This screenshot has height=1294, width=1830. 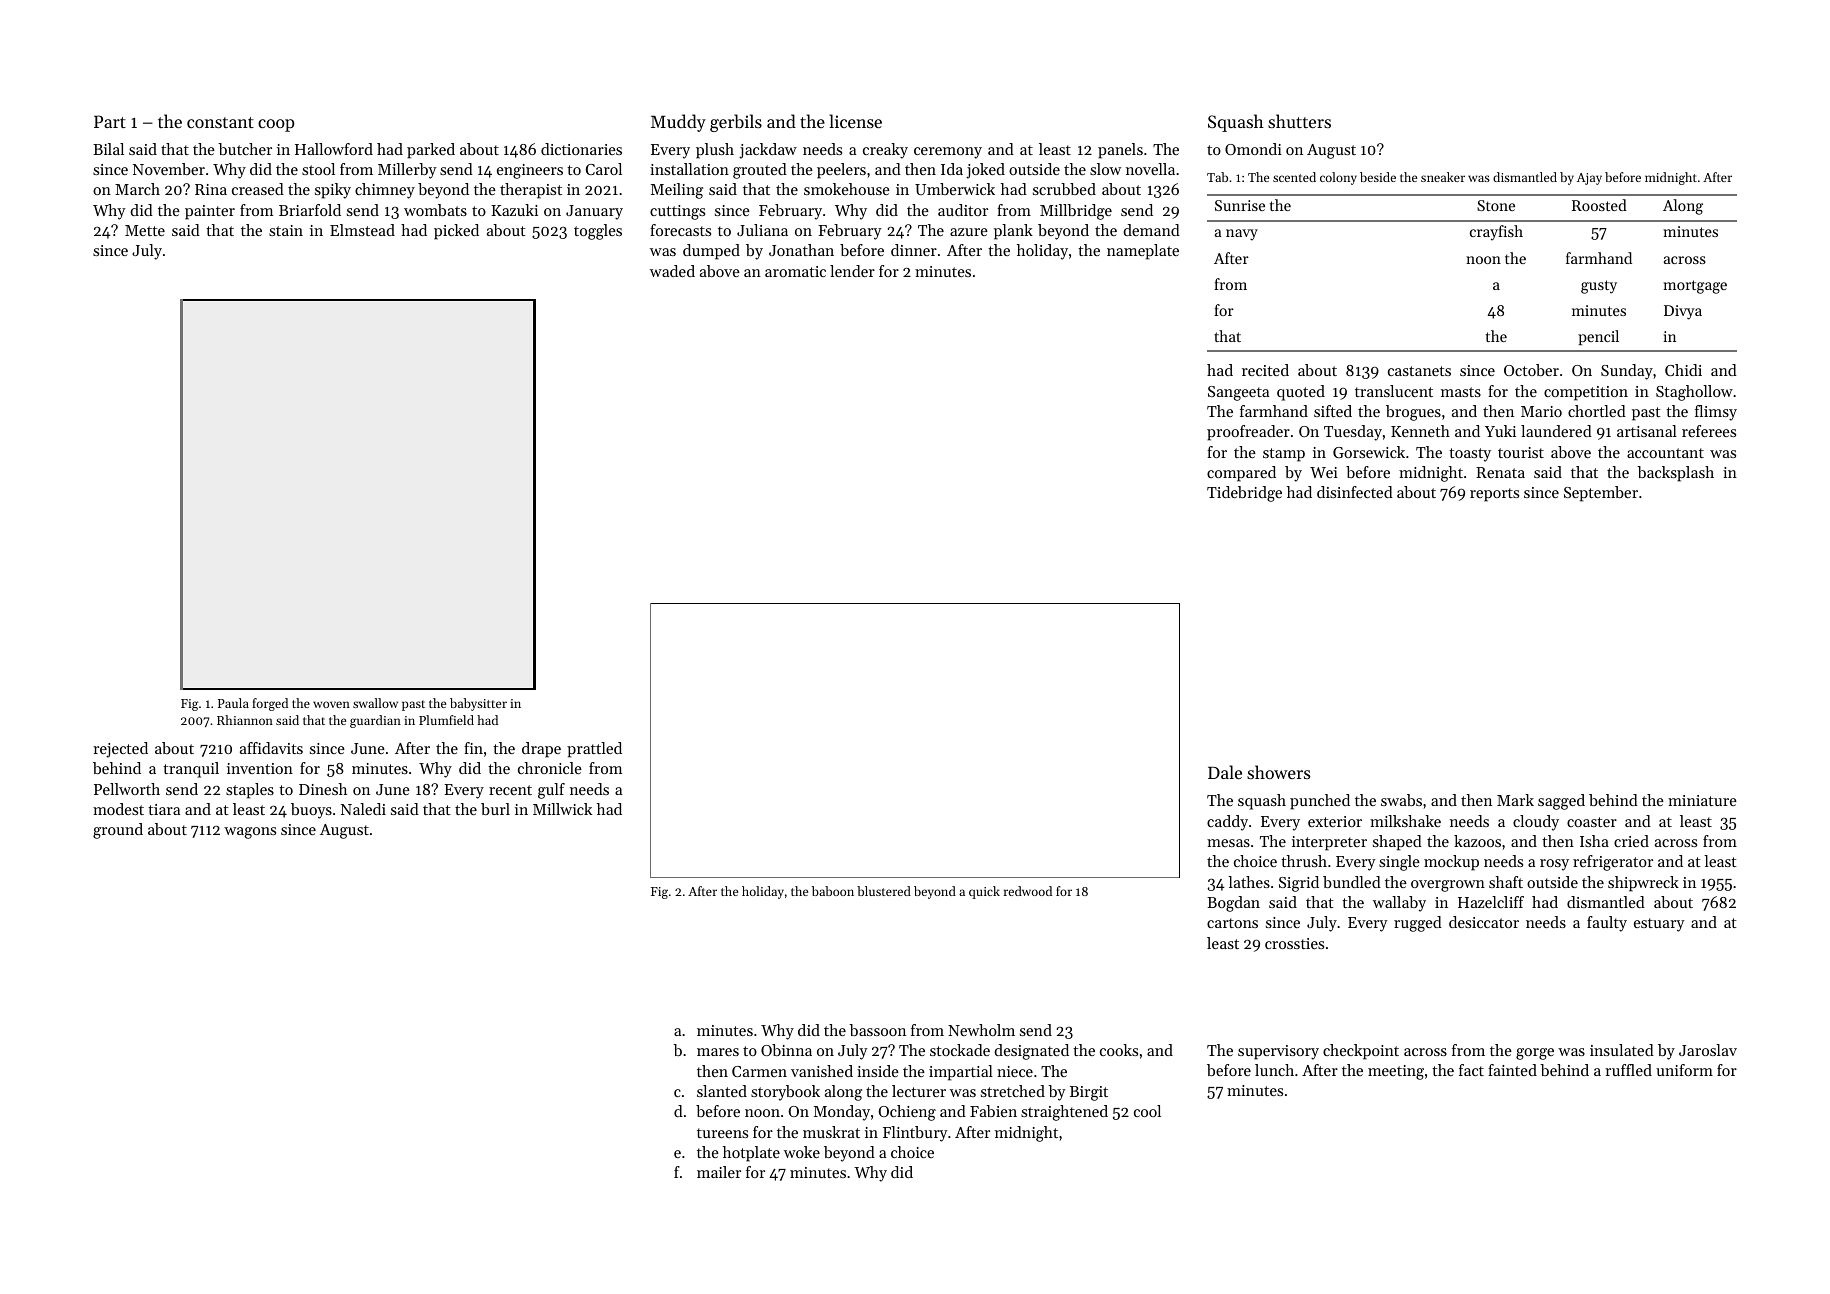 I want to click on shutters, so click(x=1299, y=121).
